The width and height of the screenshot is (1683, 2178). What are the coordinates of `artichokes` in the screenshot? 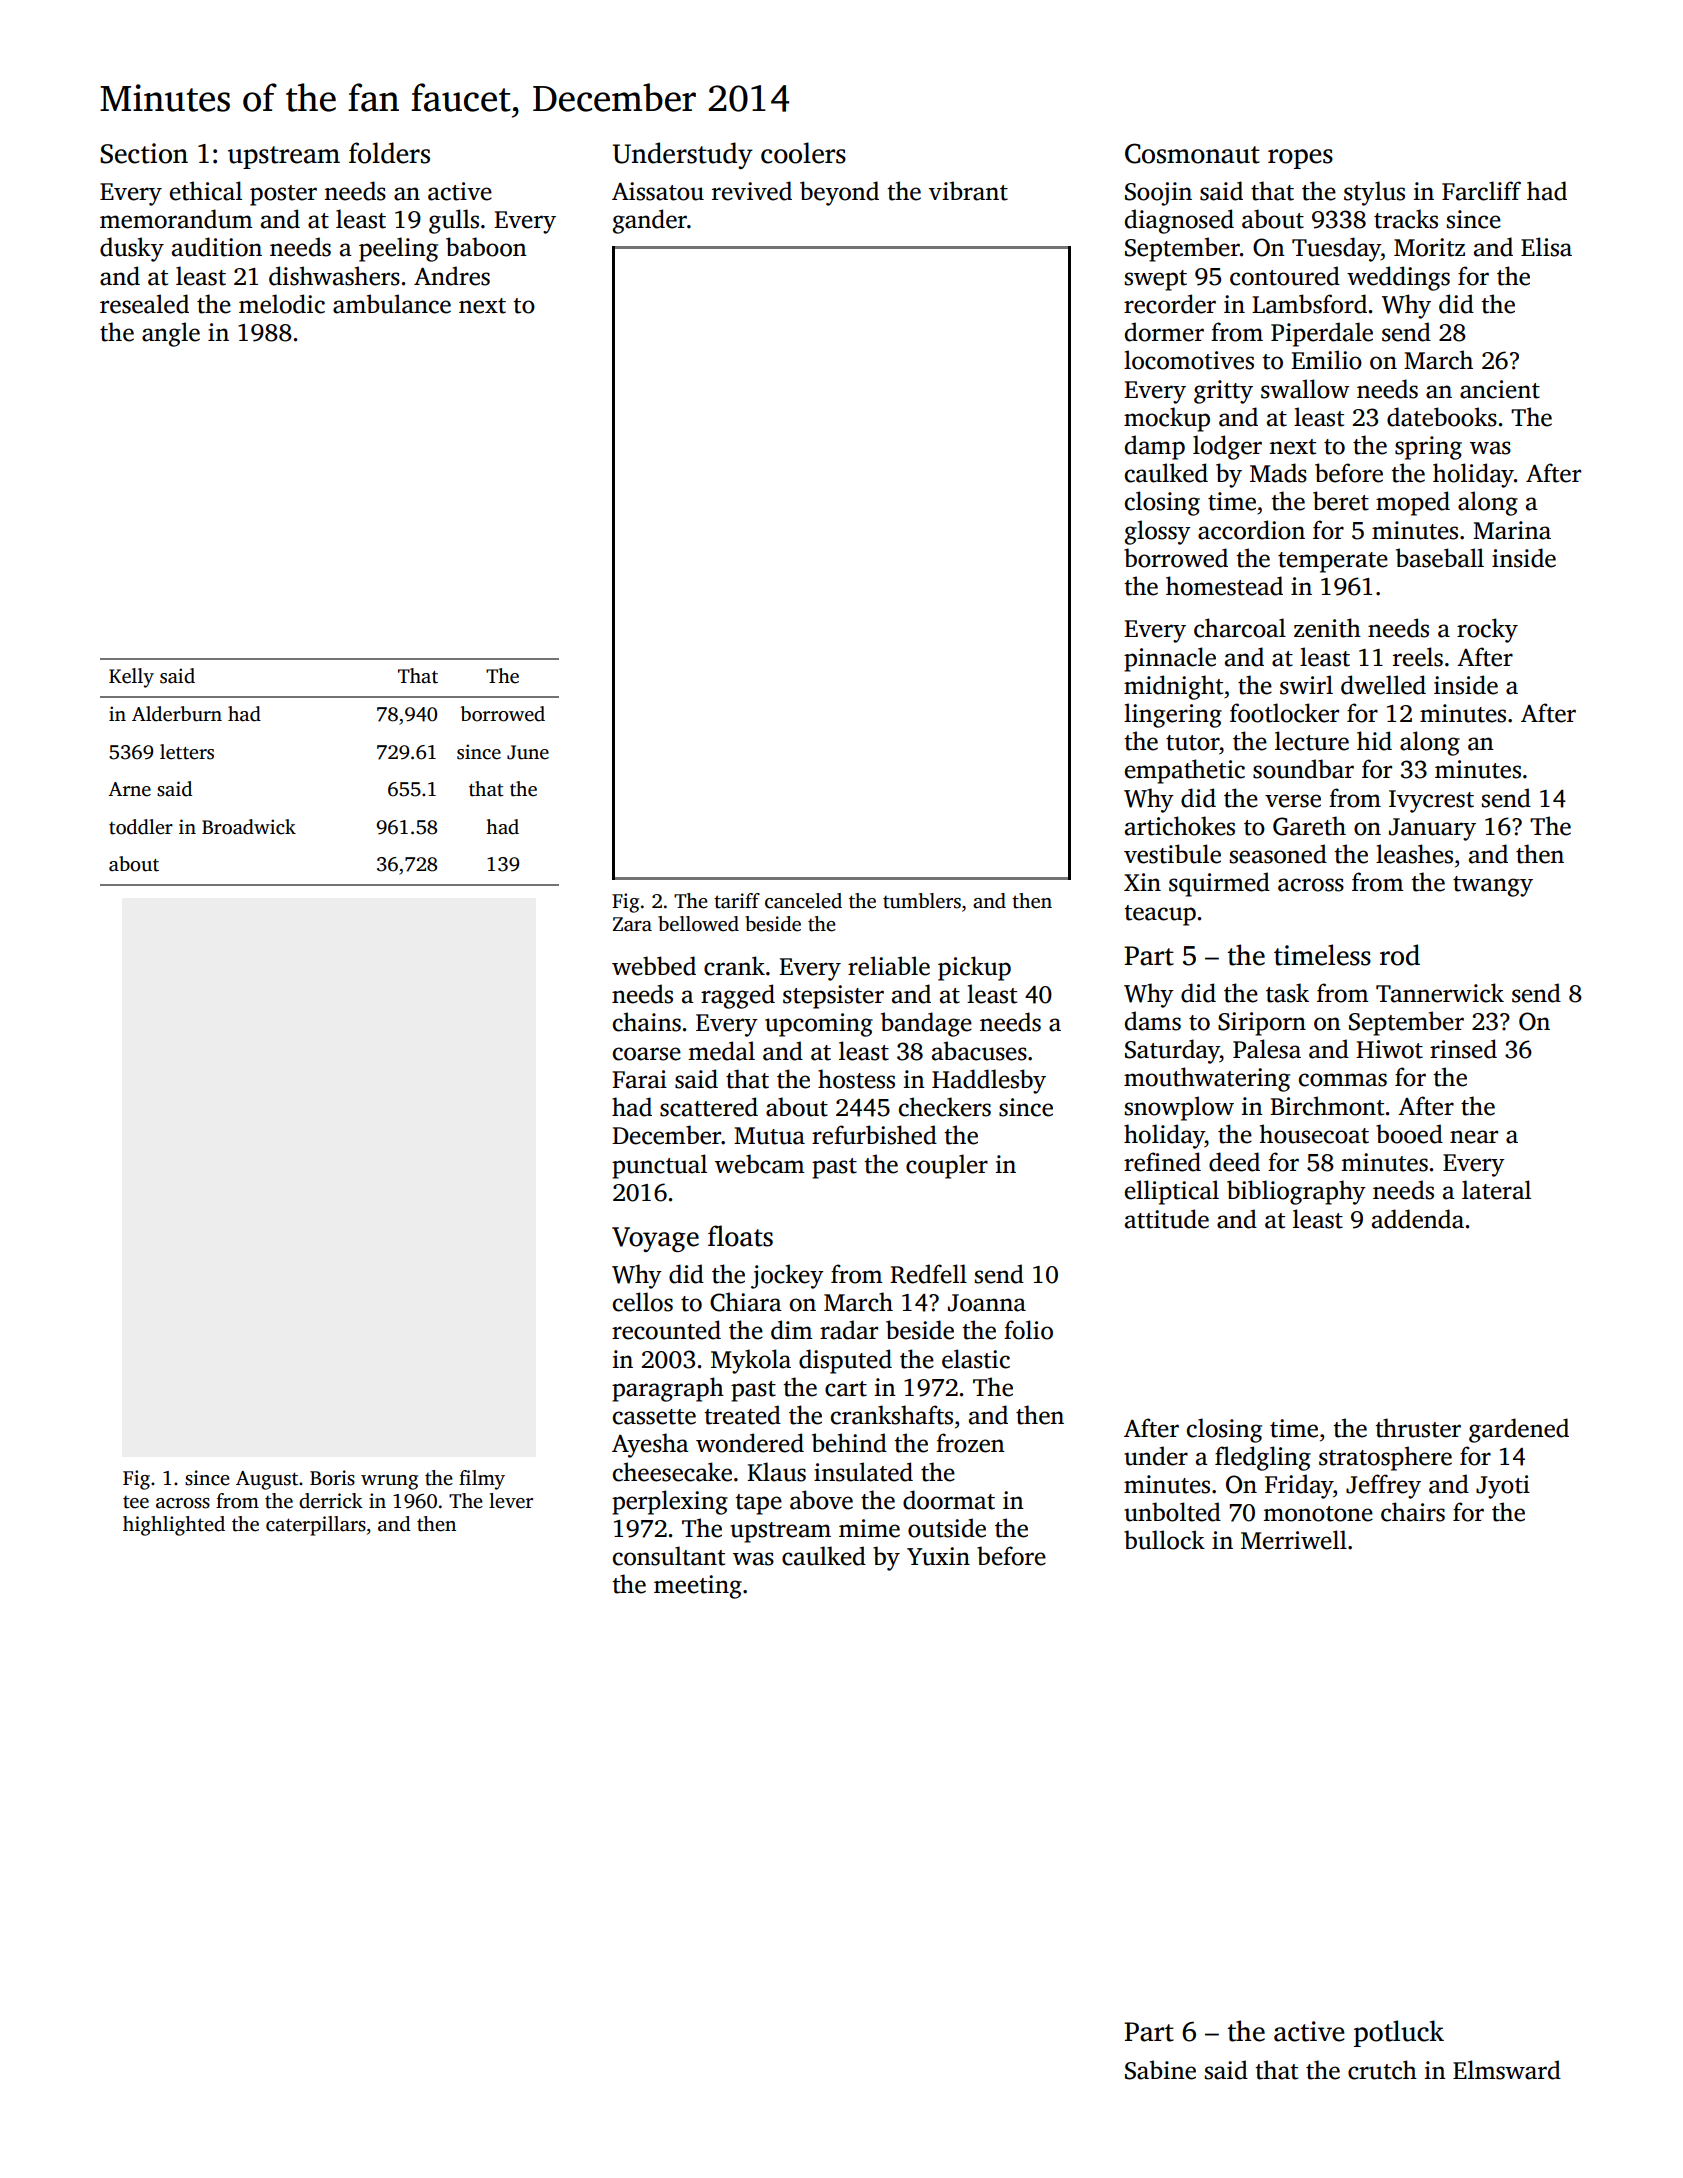 It's located at (1180, 826).
